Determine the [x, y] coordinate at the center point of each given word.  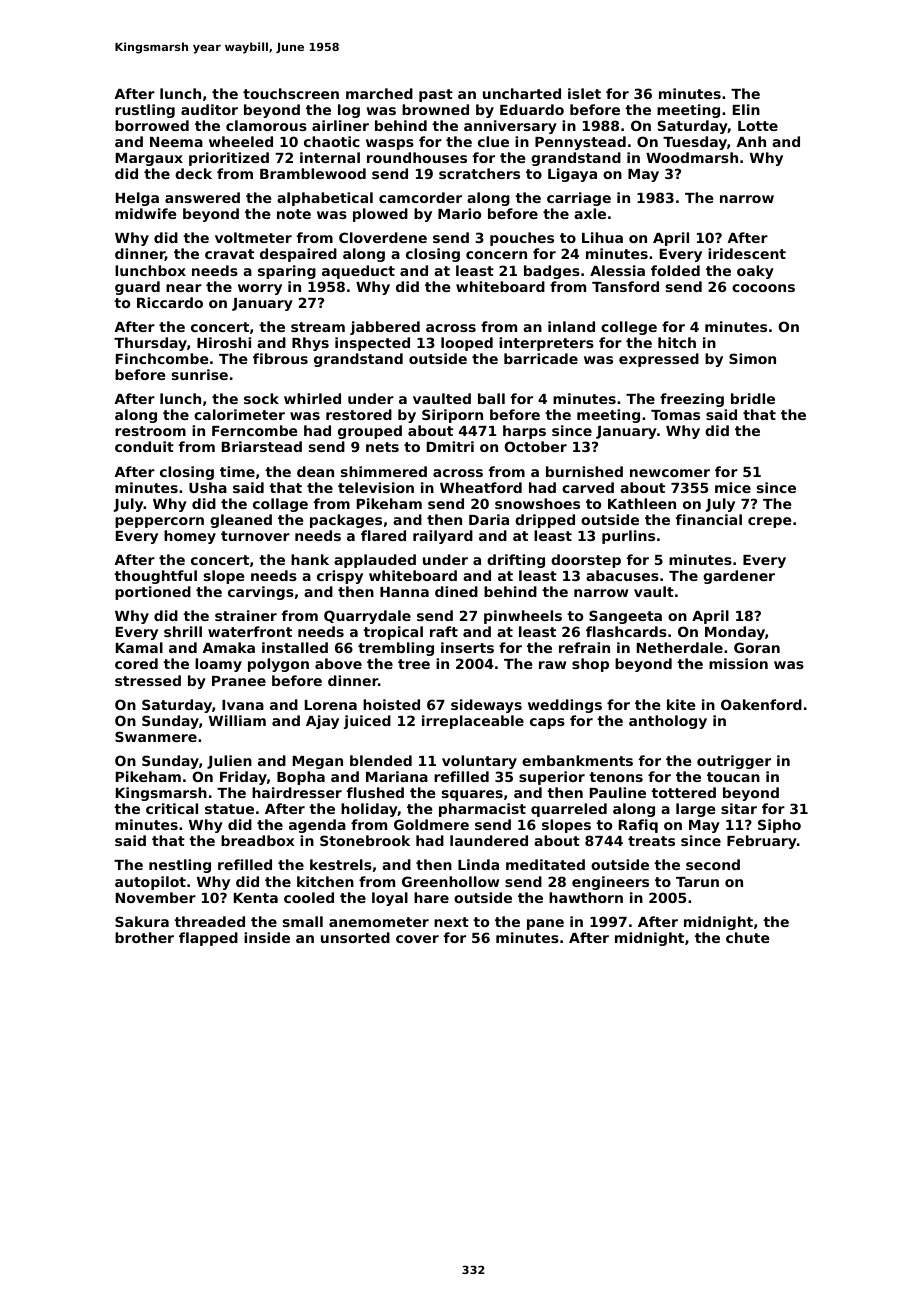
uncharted [522, 93]
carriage [579, 199]
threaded [209, 921]
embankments [577, 760]
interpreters [546, 344]
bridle [753, 398]
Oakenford [761, 704]
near [184, 288]
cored [136, 663]
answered [202, 197]
